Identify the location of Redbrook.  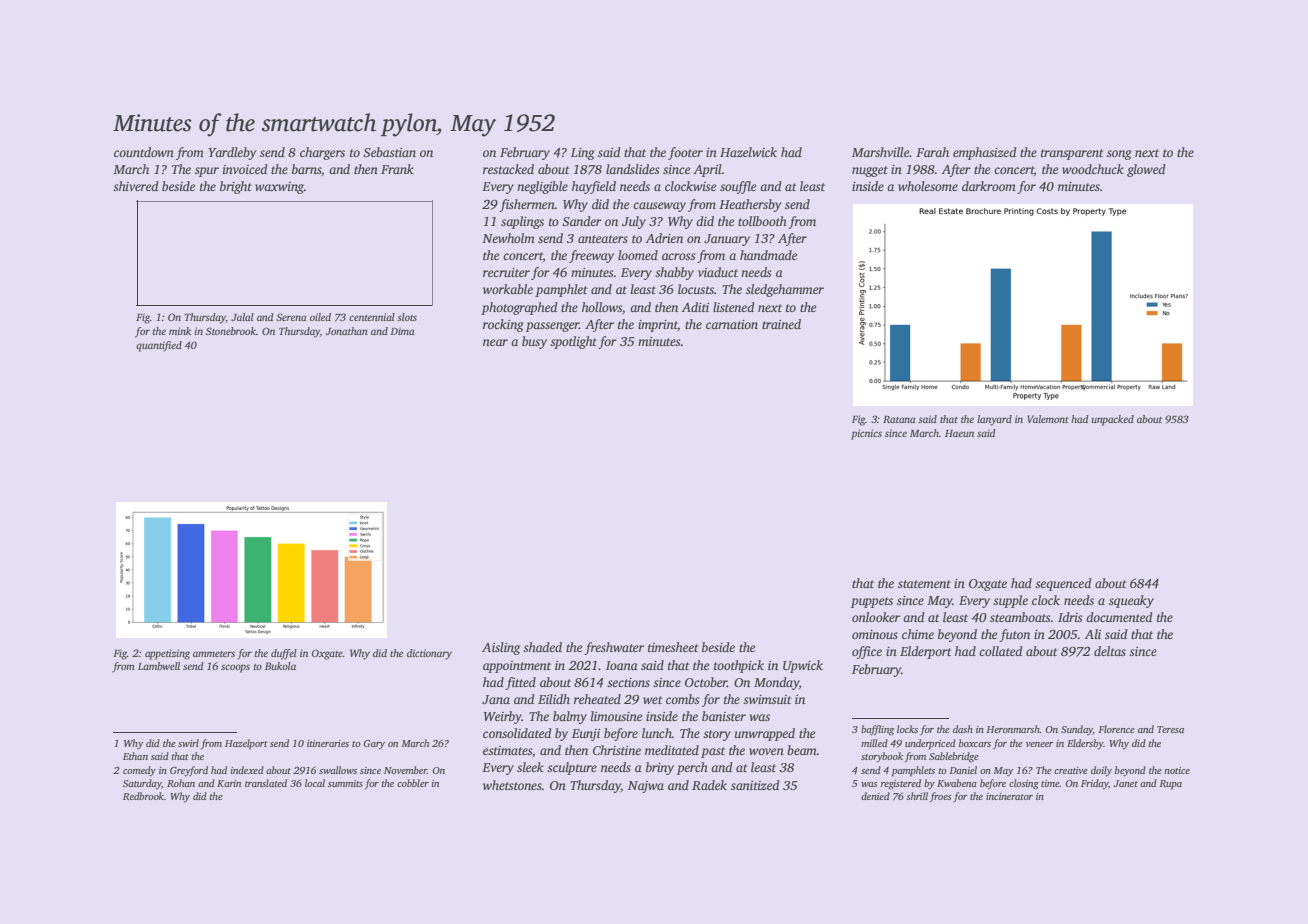
(143, 796).
